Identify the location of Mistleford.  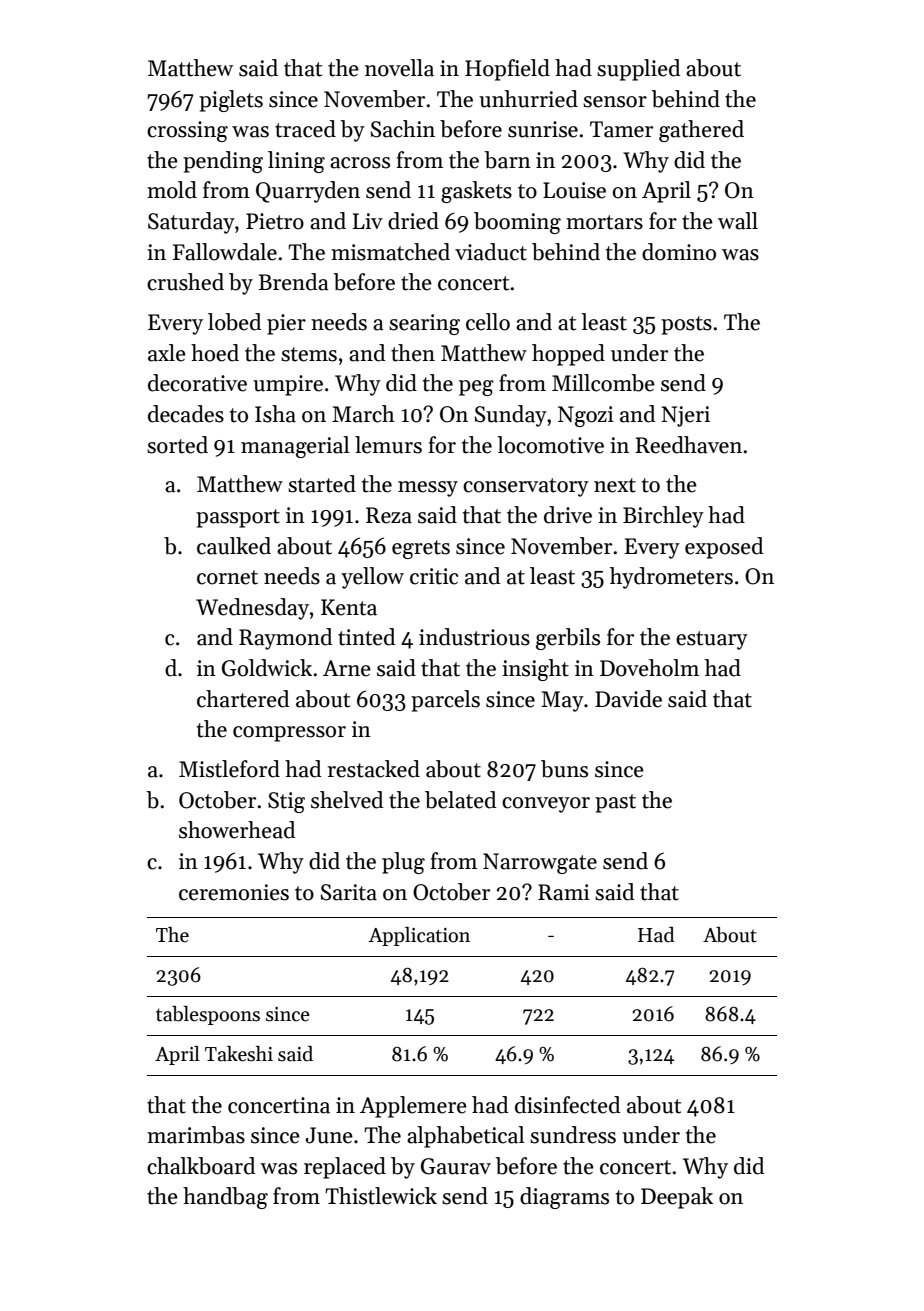
(229, 769).
